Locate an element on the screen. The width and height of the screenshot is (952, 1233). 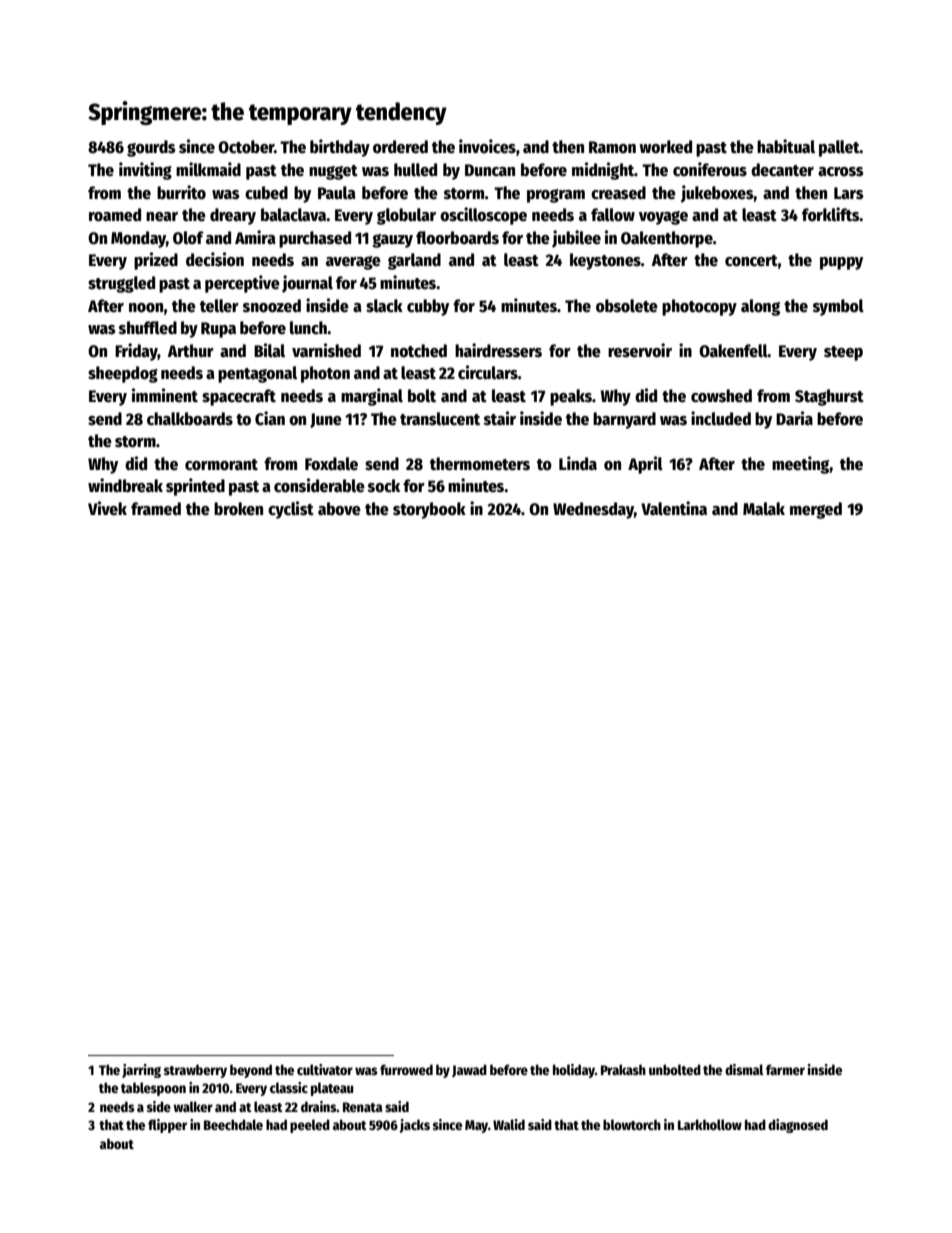
farmer is located at coordinates (785, 1069).
